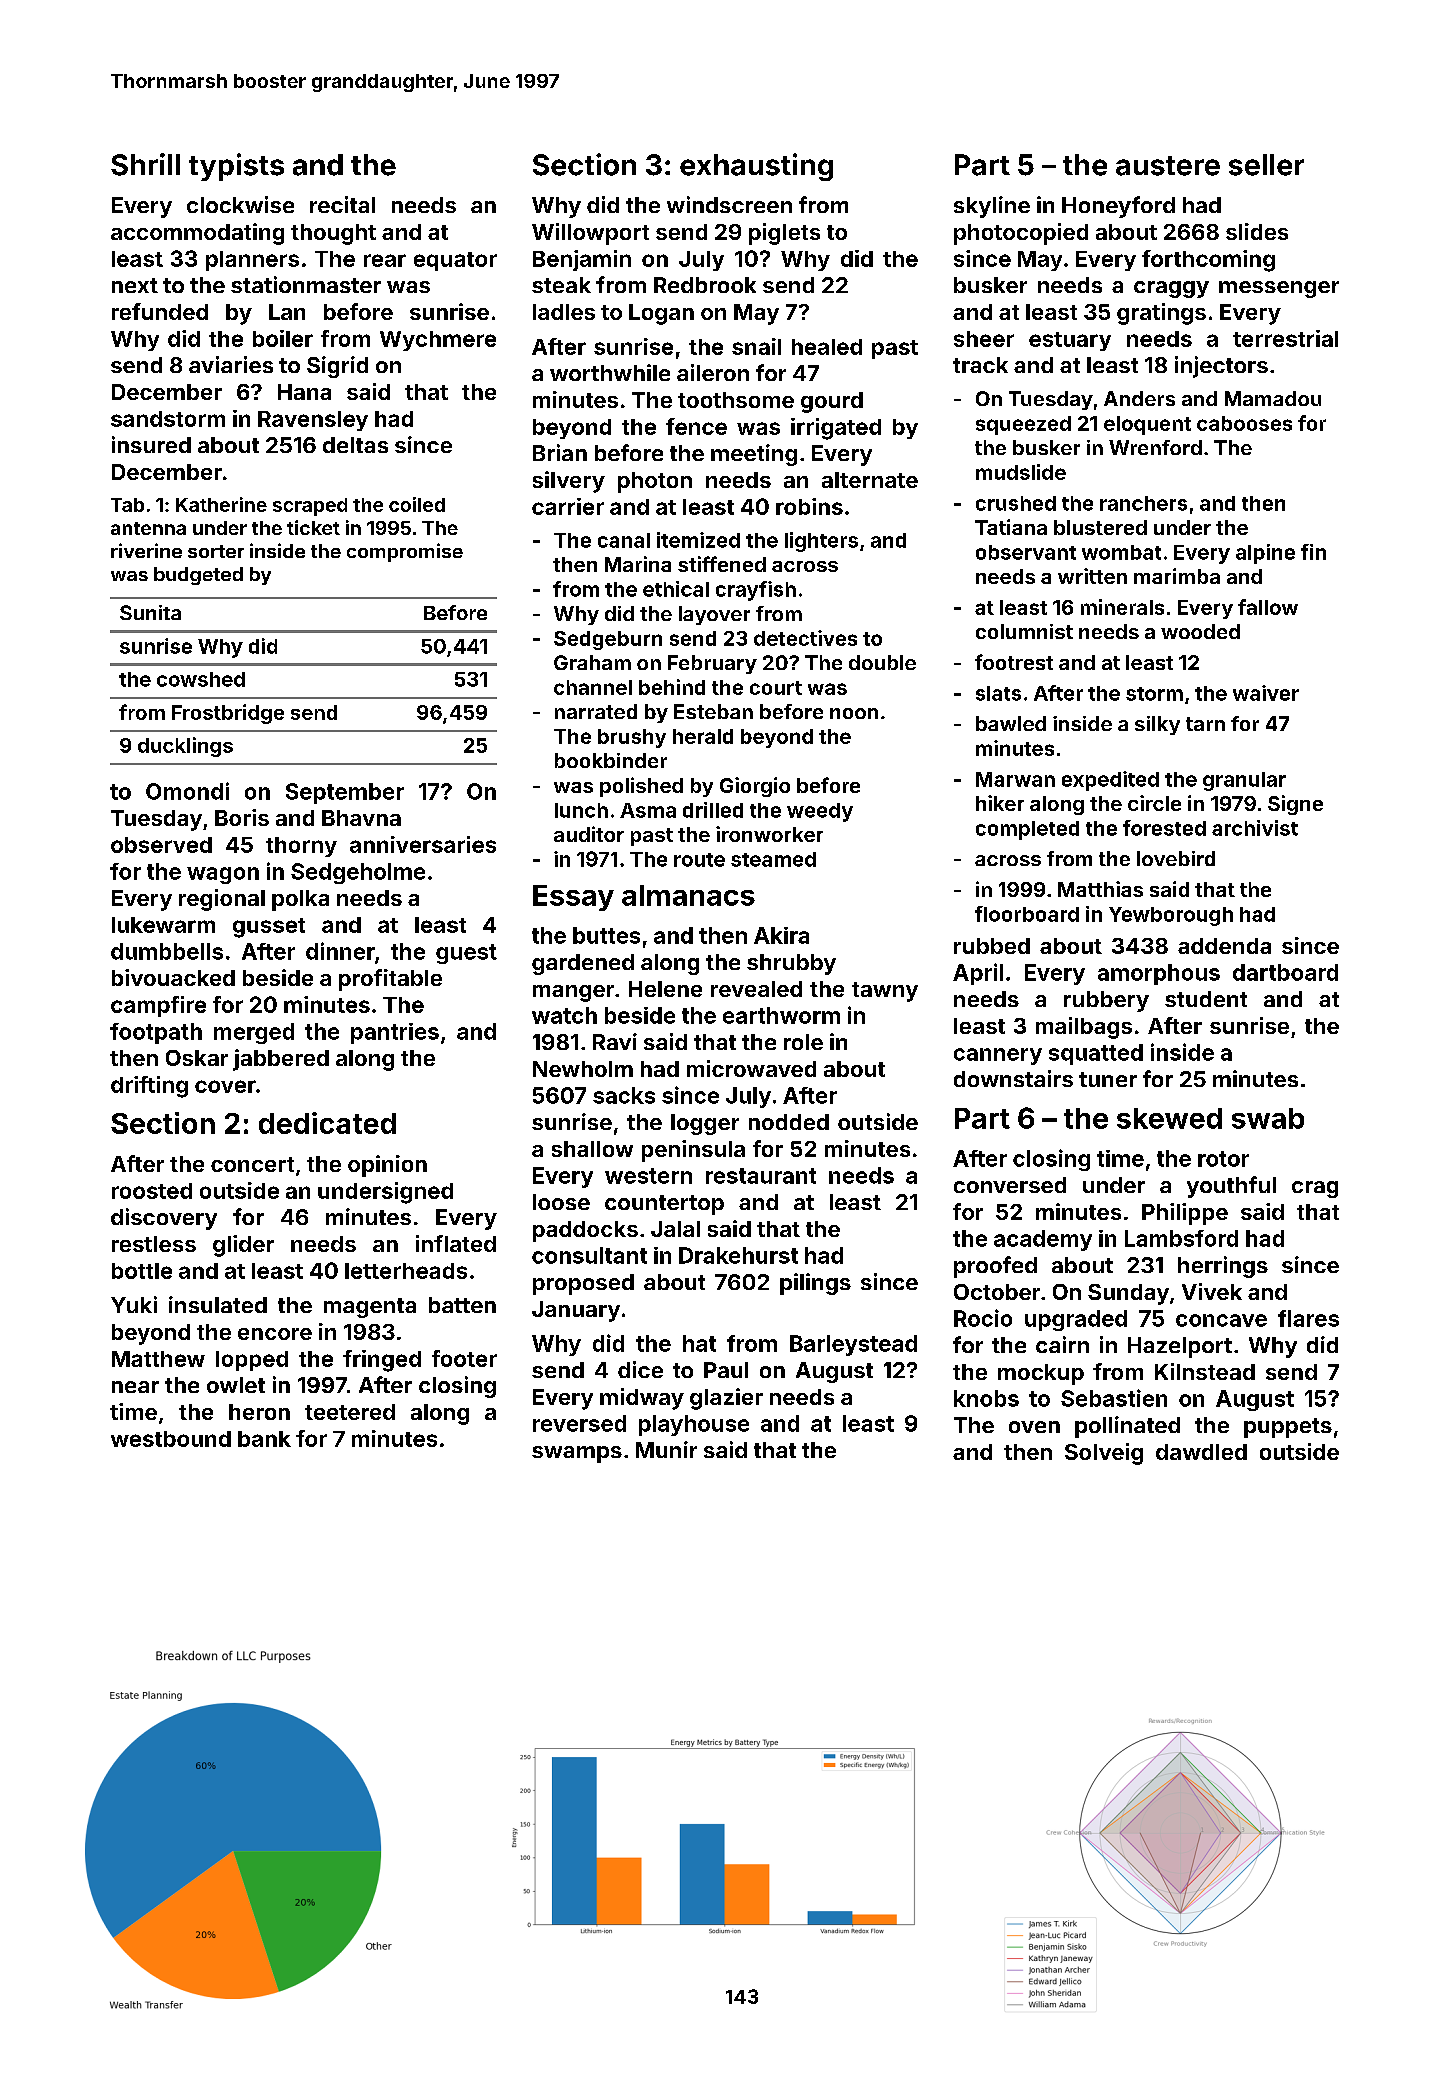 The height and width of the image is (2100, 1450). Describe the element at coordinates (1106, 1001) in the image. I see `rubbery` at that location.
